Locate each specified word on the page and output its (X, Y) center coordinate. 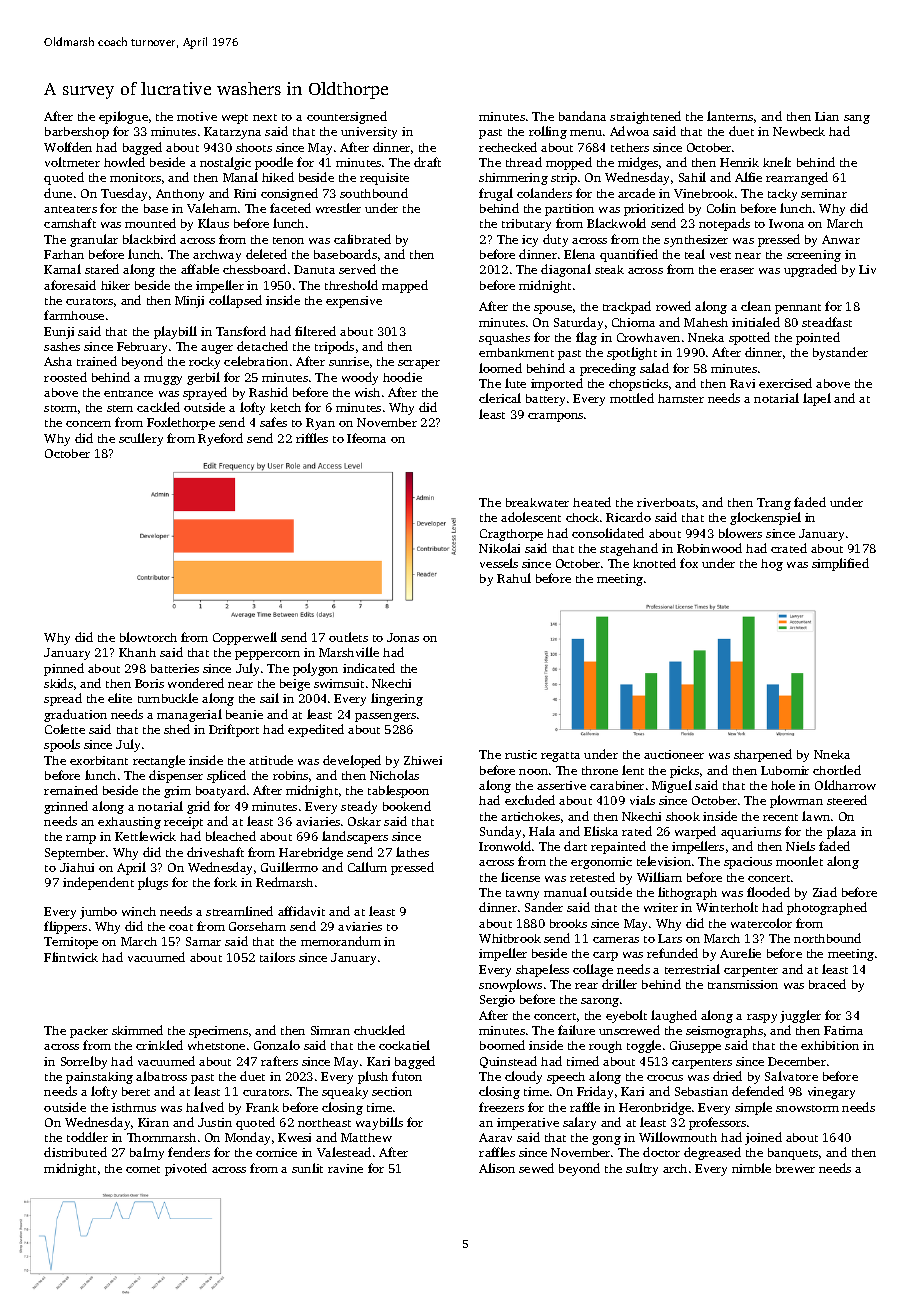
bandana (582, 116)
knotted (654, 563)
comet (143, 1169)
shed (177, 729)
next (265, 117)
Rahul (514, 578)
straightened (645, 117)
